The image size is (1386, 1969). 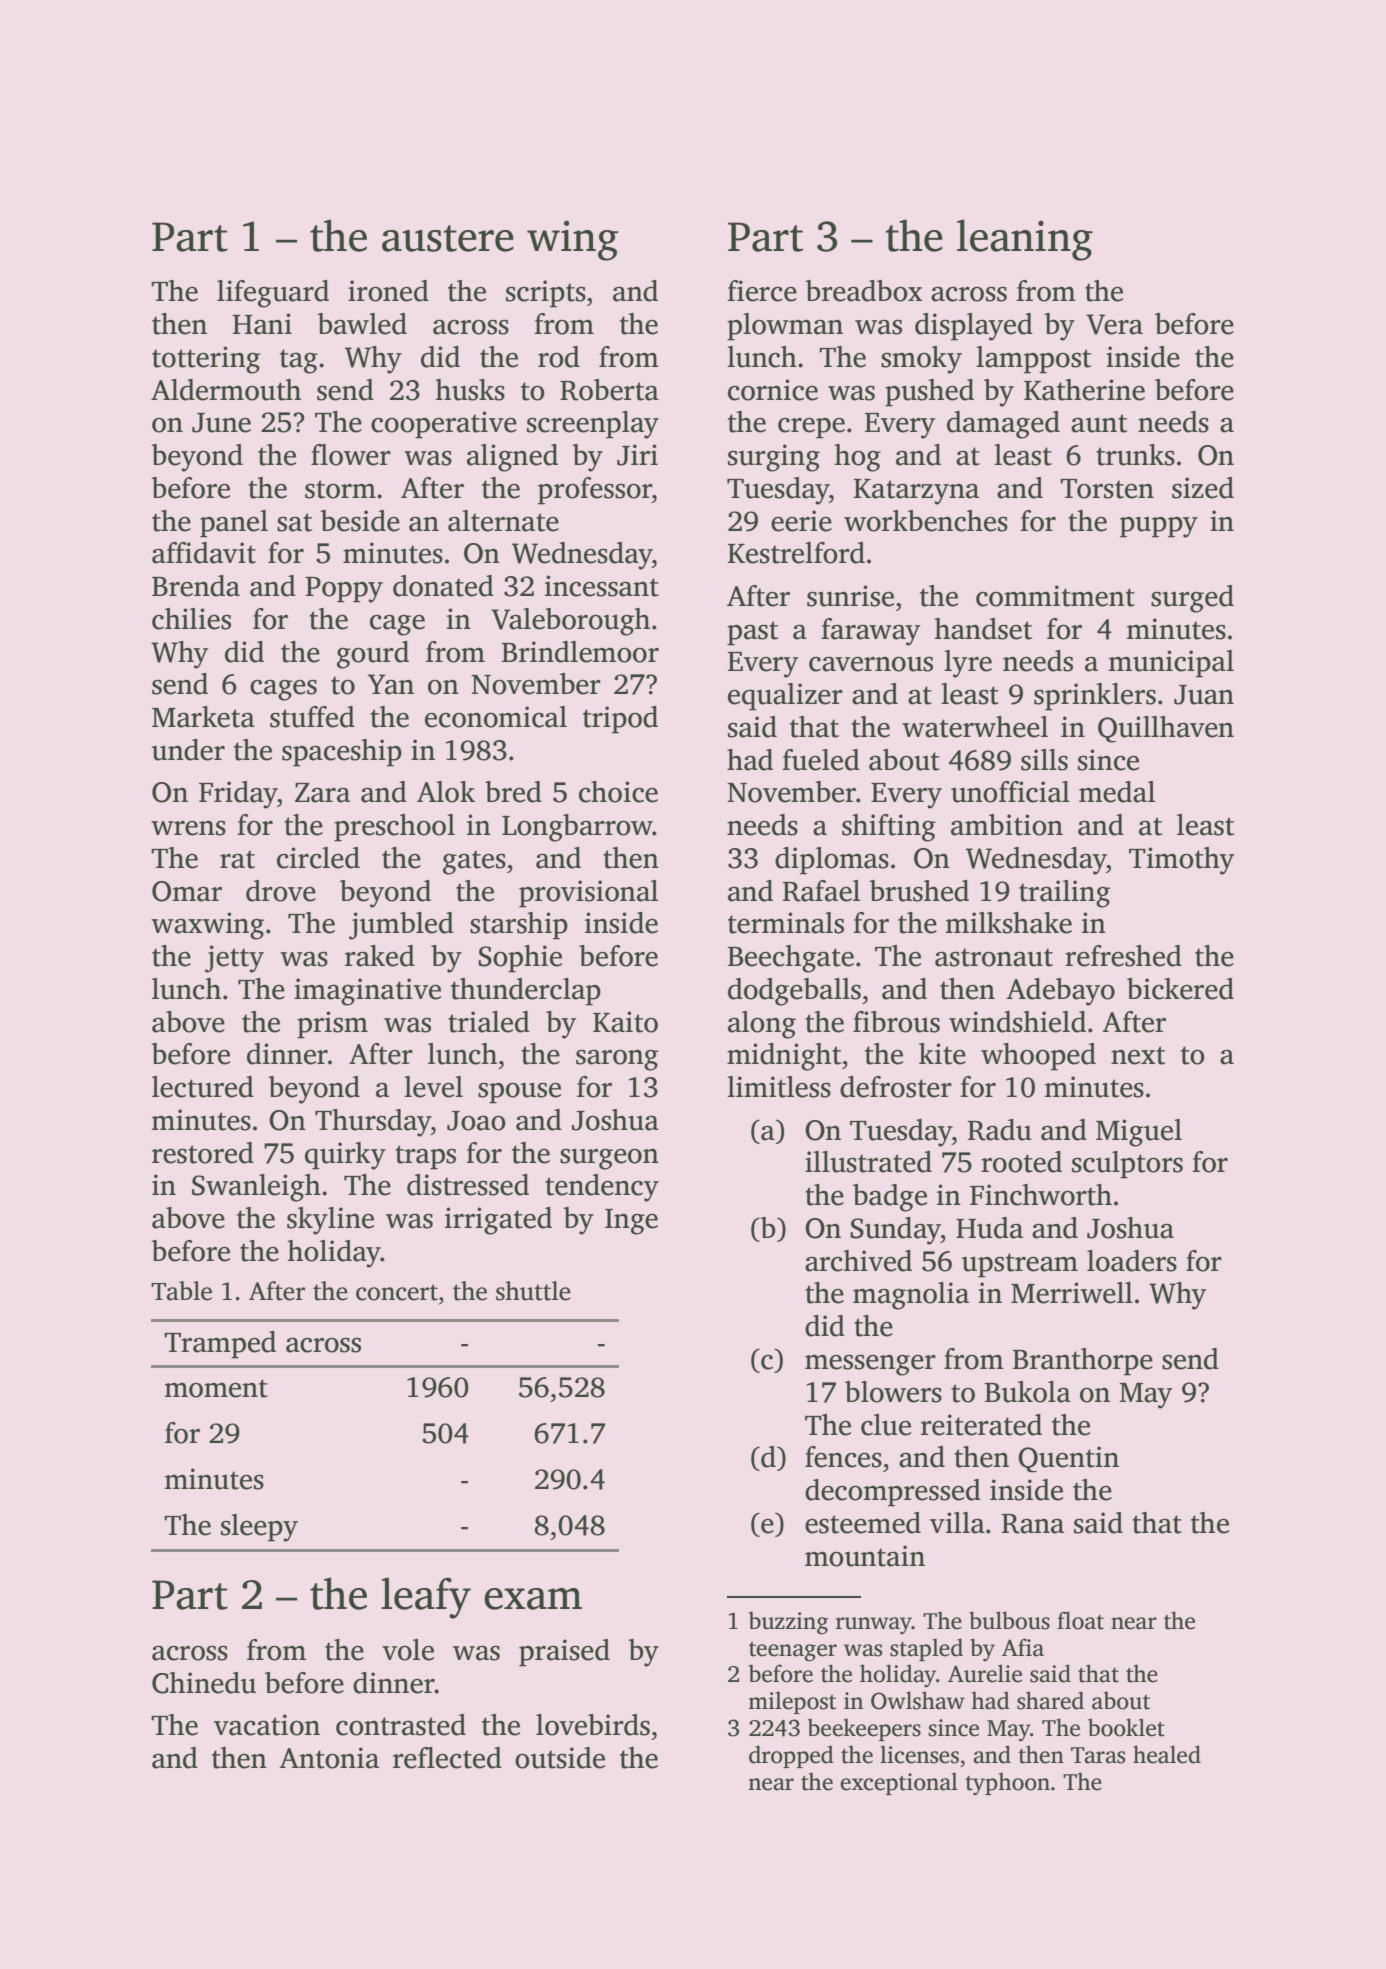 What do you see at coordinates (1025, 240) in the screenshot?
I see `leaning` at bounding box center [1025, 240].
